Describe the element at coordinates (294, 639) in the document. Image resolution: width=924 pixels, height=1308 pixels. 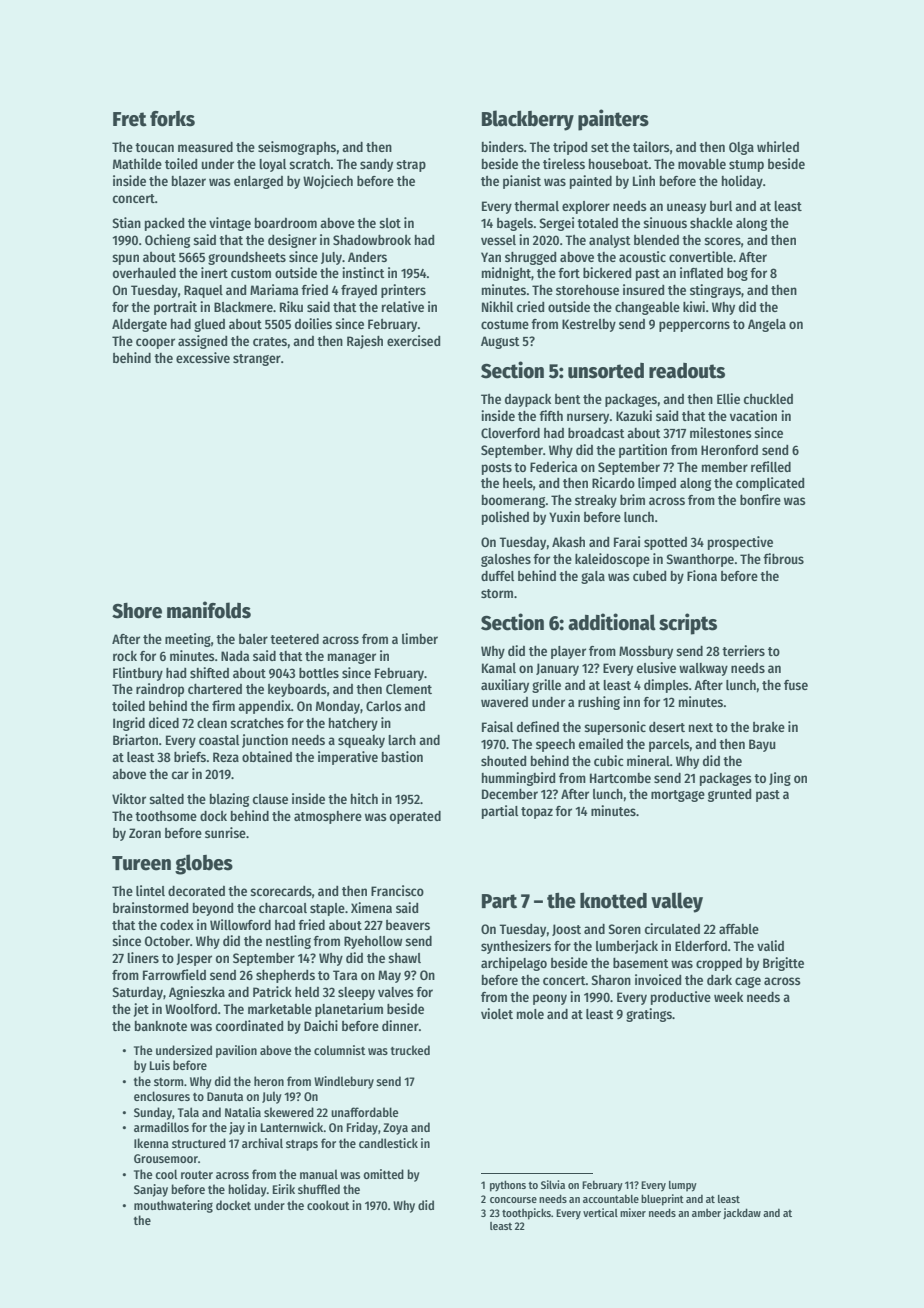
I see `teetered` at that location.
